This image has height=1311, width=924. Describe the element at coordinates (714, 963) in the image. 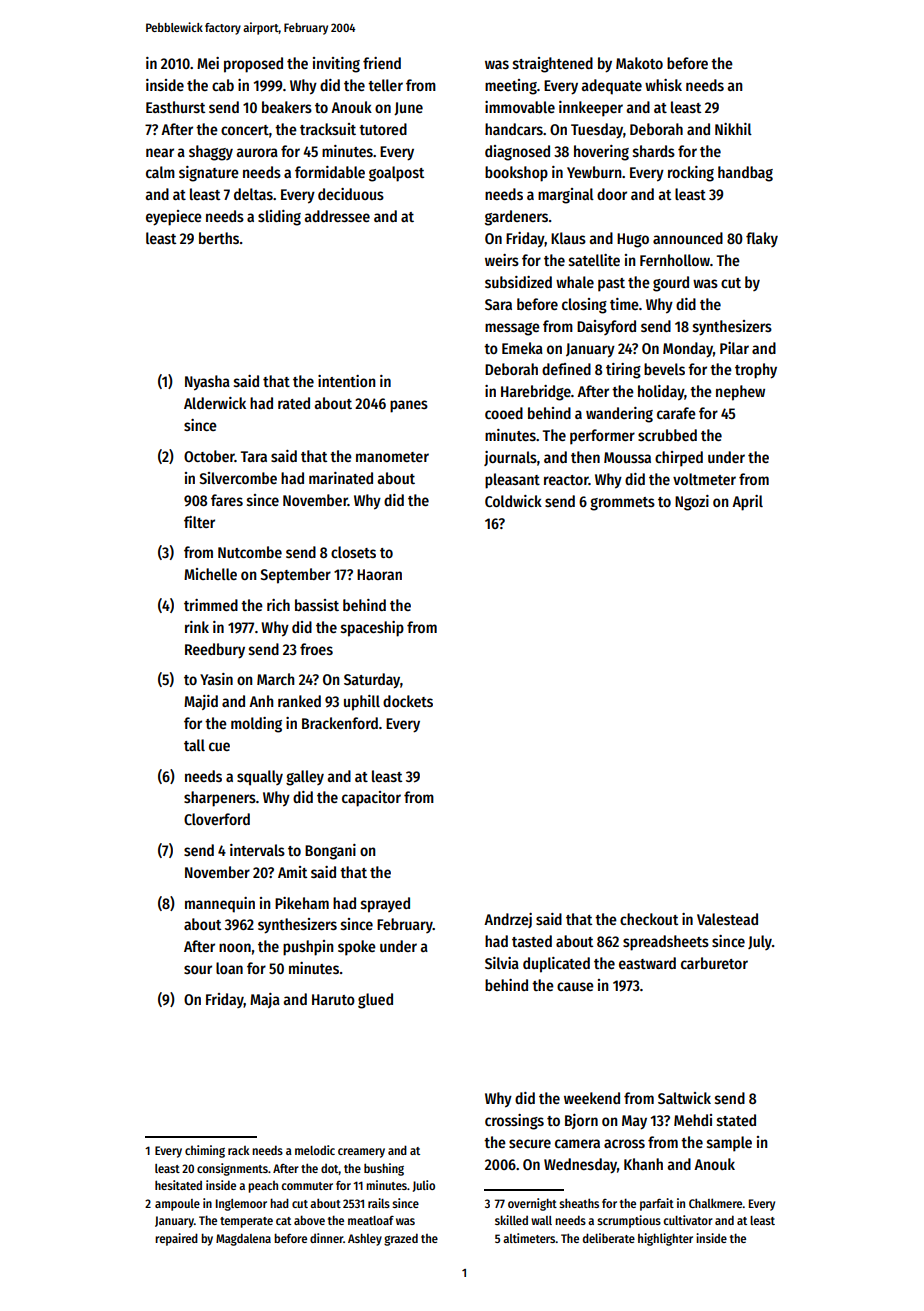

I see `carburetor` at that location.
